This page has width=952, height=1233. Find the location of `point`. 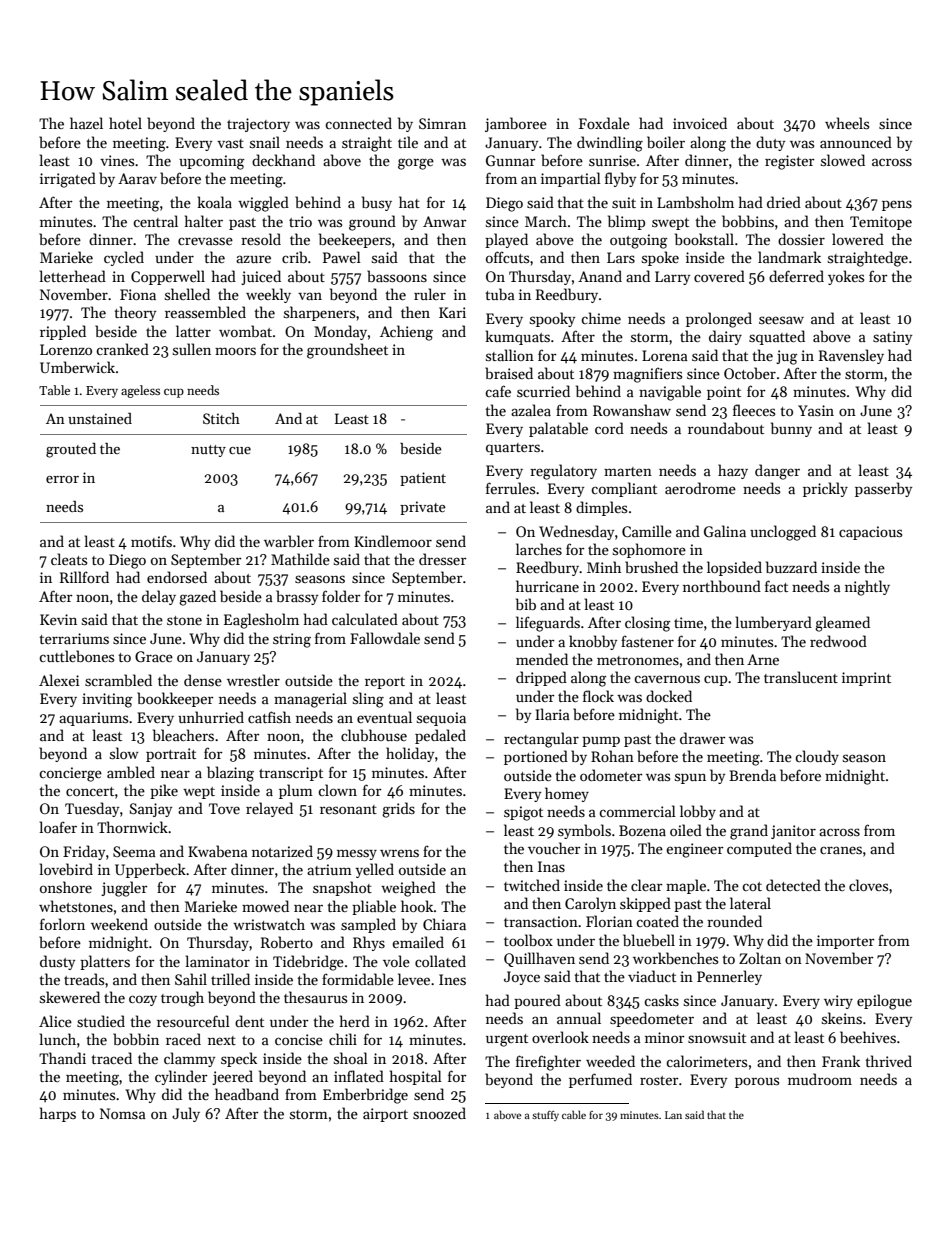

point is located at coordinates (724, 393).
